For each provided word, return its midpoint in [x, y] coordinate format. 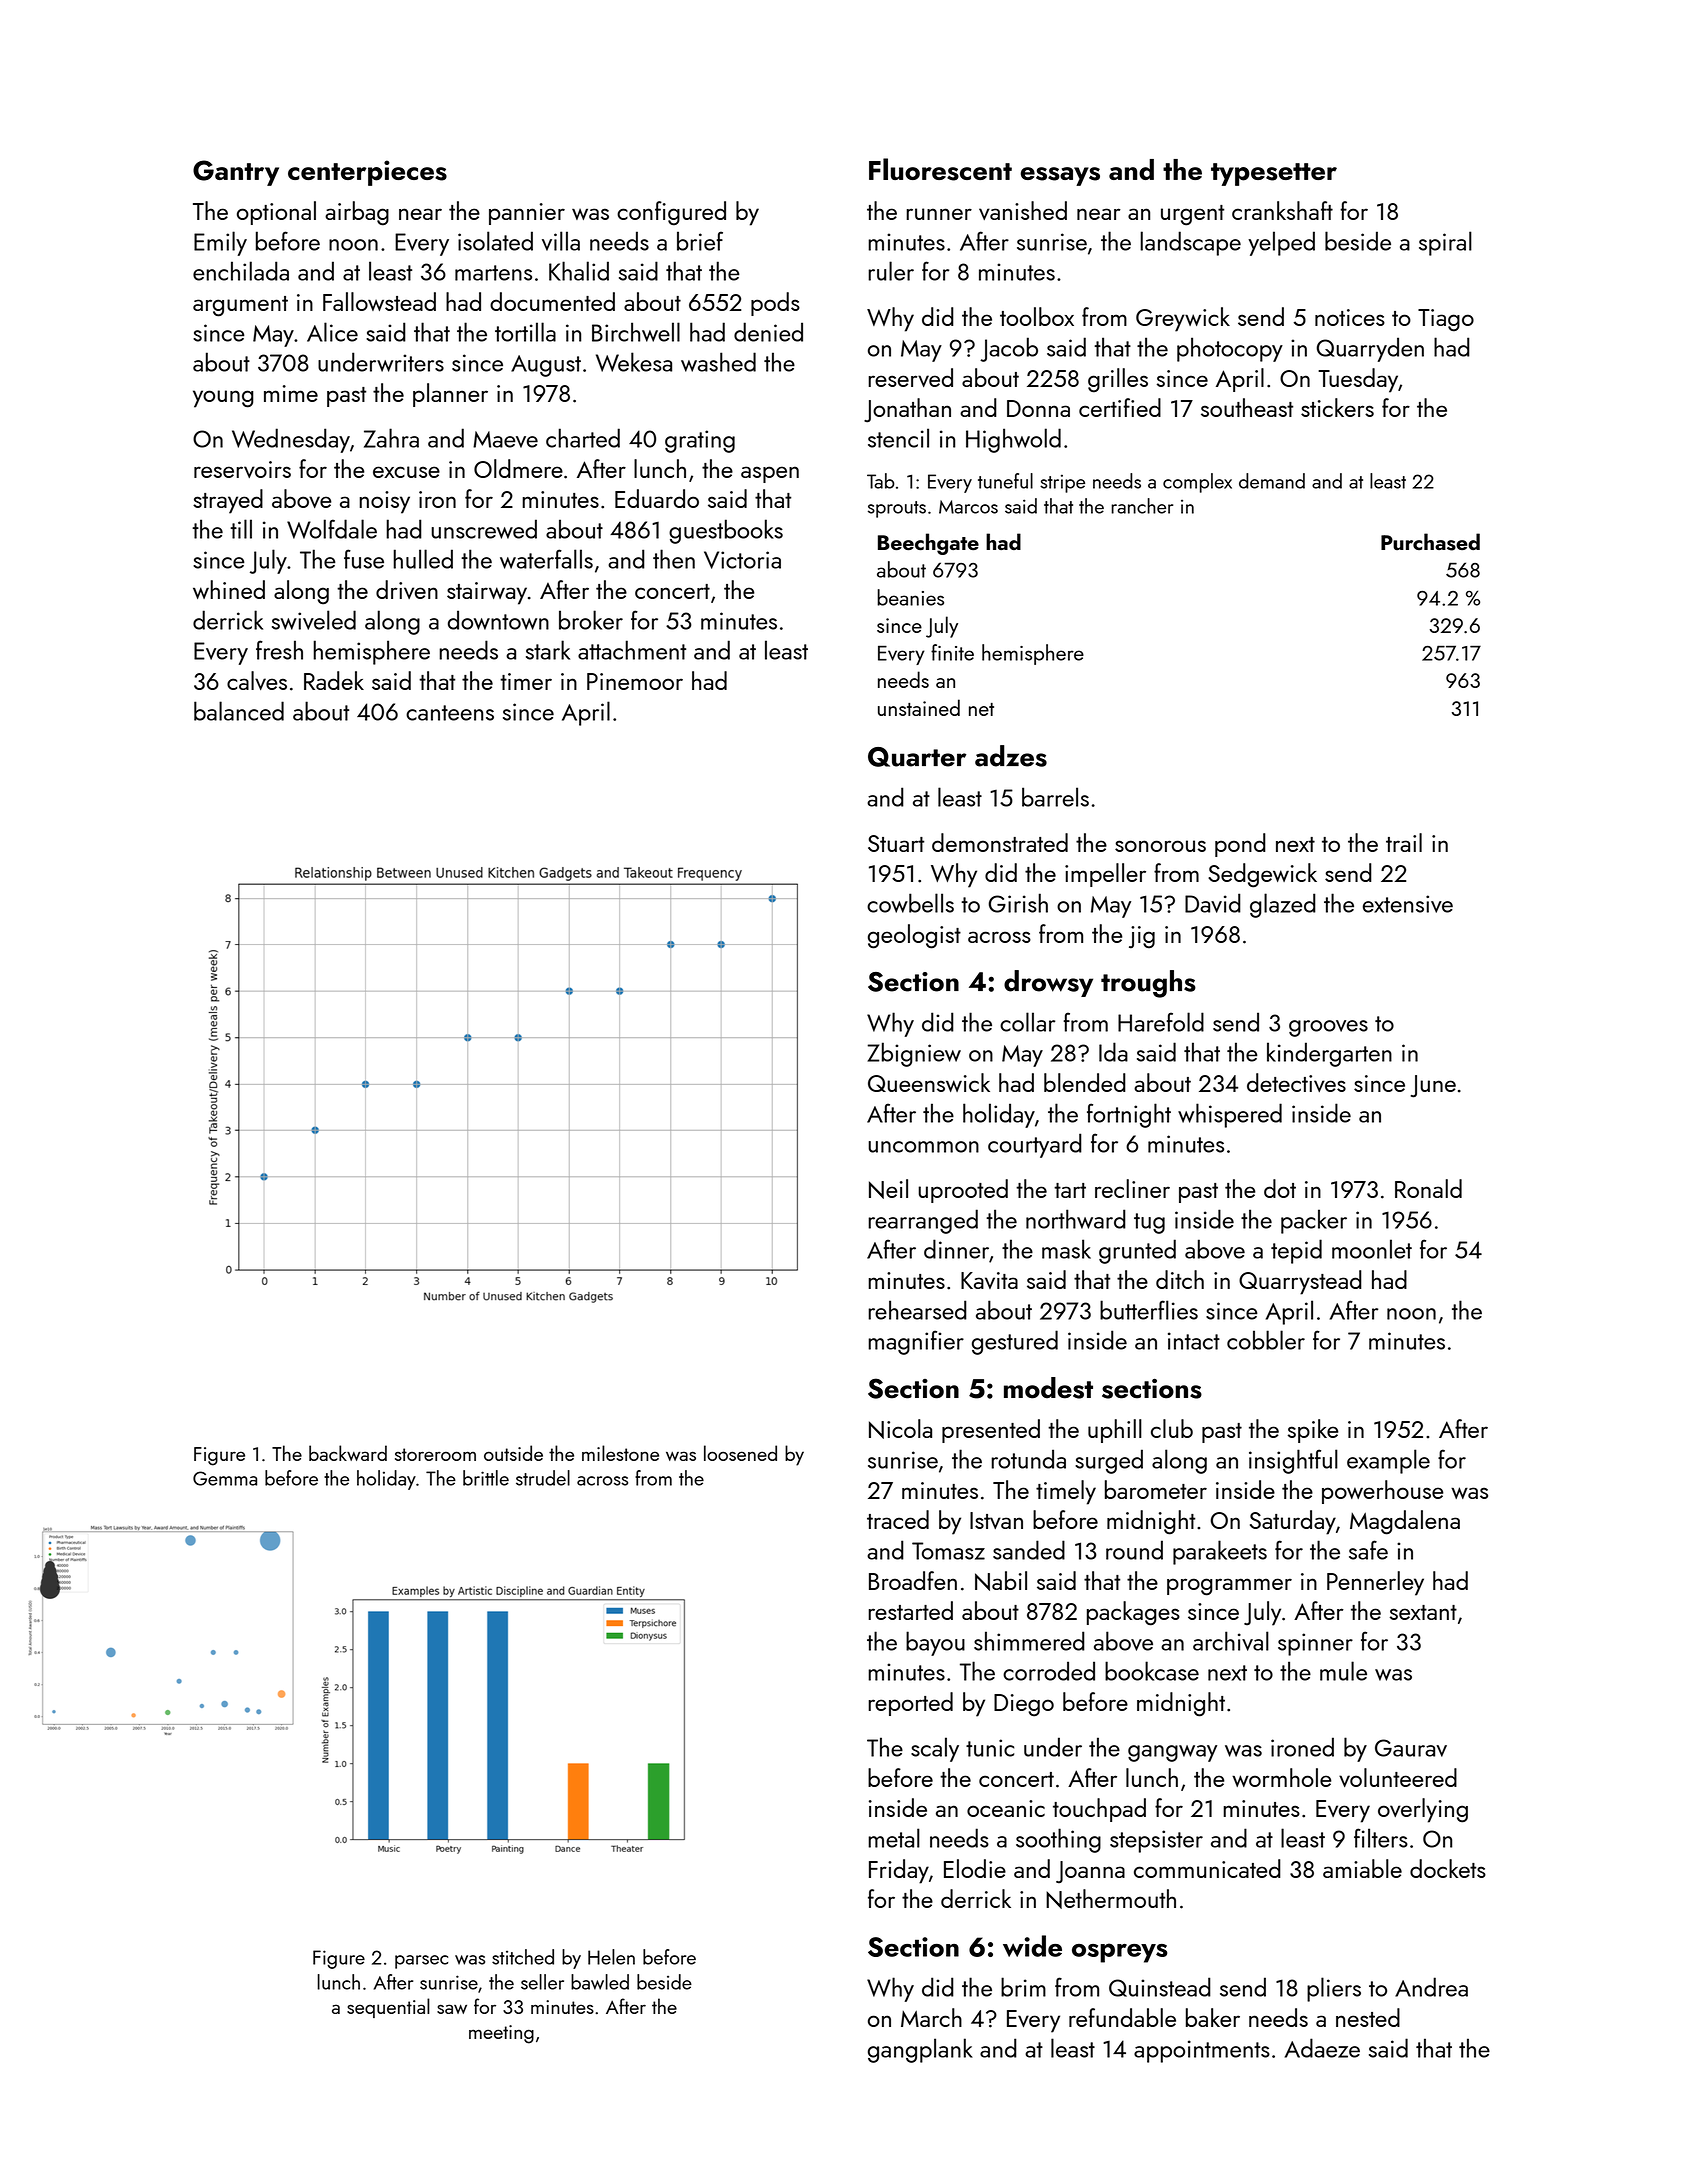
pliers [1334, 1989]
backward [348, 1453]
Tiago [1446, 320]
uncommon [924, 1147]
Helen [611, 1957]
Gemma [225, 1478]
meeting [501, 2034]
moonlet [1372, 1249]
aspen [770, 474]
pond [1240, 845]
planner [450, 395]
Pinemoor [635, 681]
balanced [239, 711]
